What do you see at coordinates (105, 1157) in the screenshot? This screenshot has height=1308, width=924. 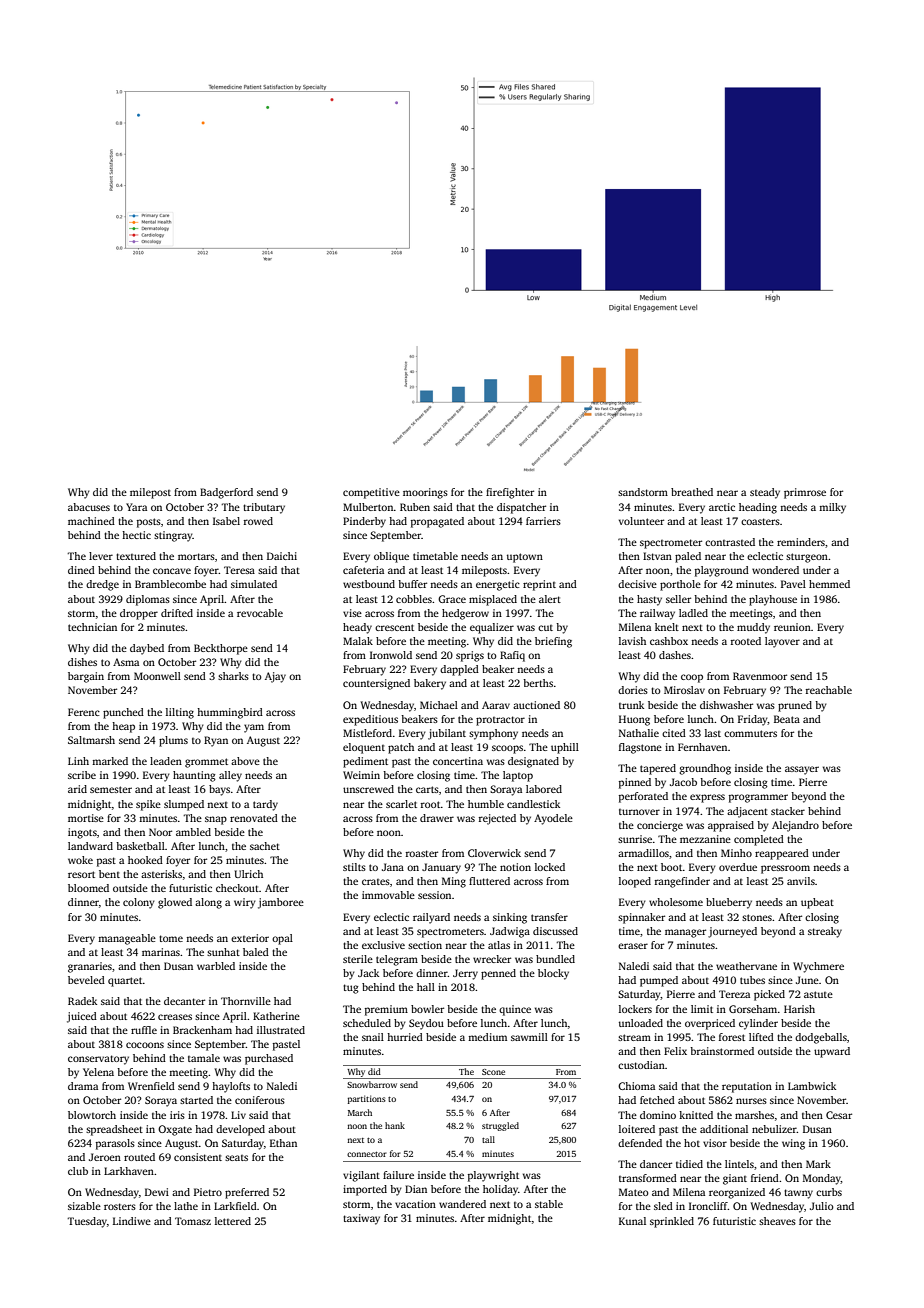 I see `Jeroen` at bounding box center [105, 1157].
